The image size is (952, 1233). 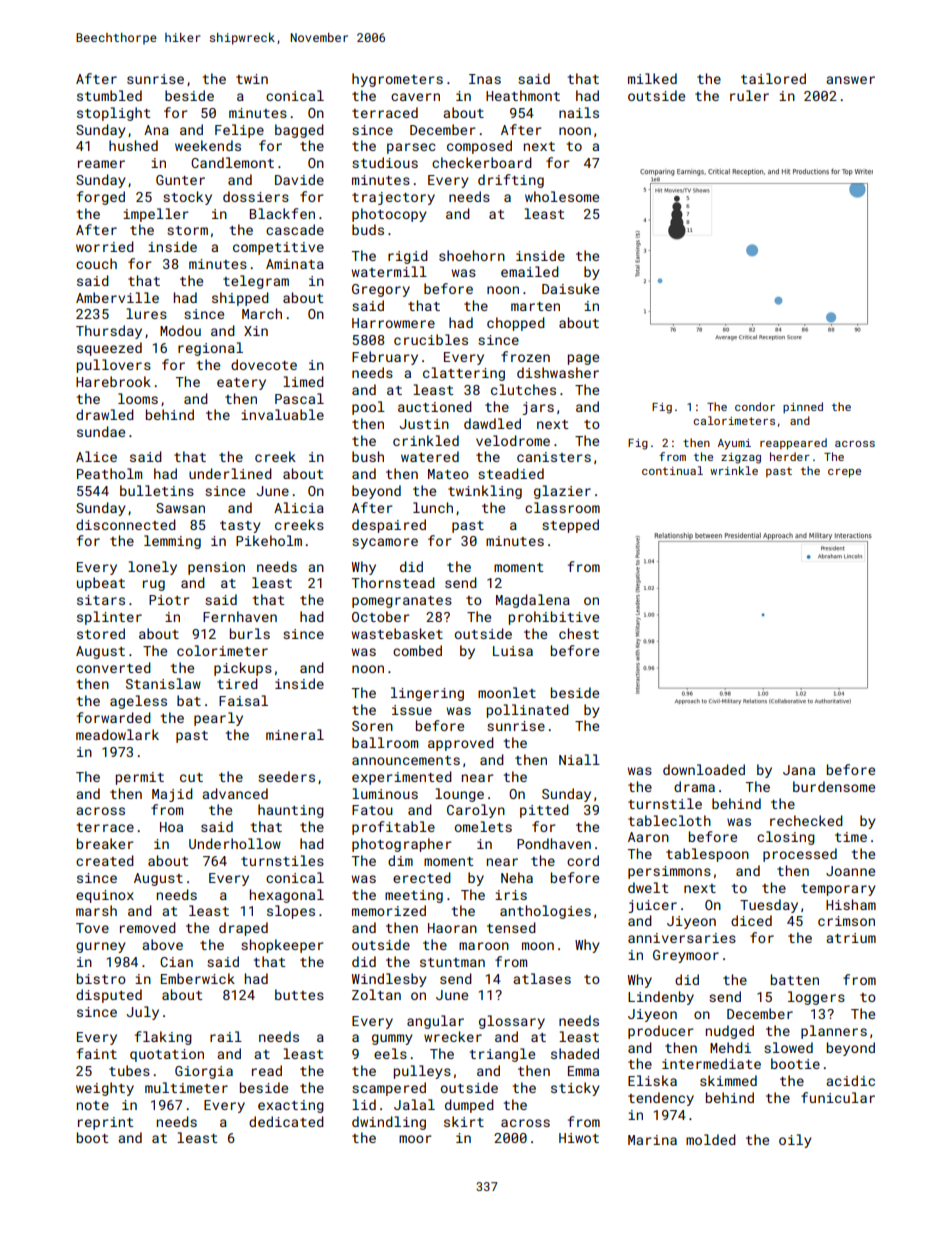 What do you see at coordinates (269, 540) in the page?
I see `Pikeholm` at bounding box center [269, 540].
